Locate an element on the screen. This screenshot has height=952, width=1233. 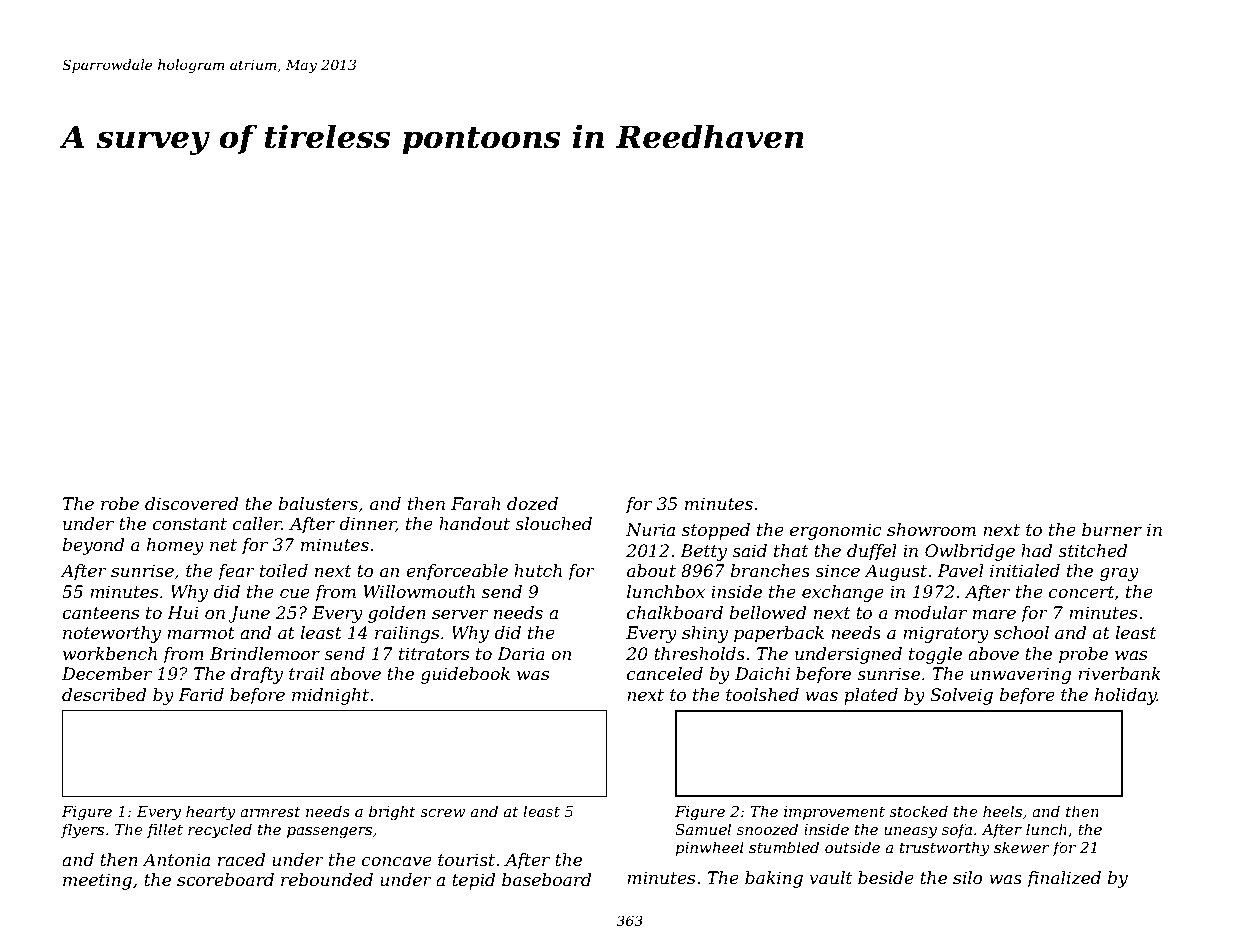
improvement is located at coordinates (834, 813).
